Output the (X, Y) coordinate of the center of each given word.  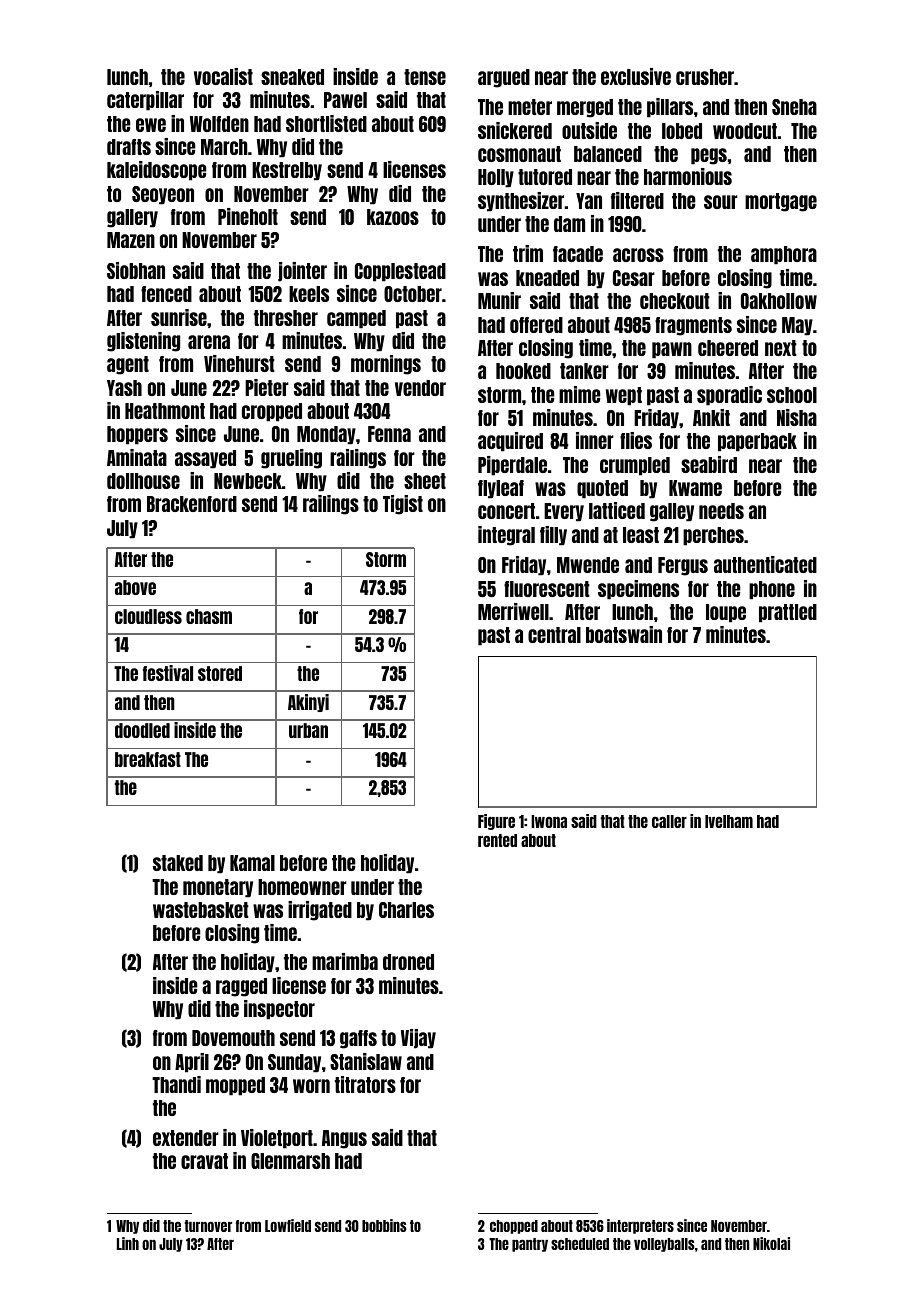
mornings (386, 365)
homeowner (302, 887)
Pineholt (248, 216)
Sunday (294, 1063)
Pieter (267, 387)
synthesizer (521, 202)
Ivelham (729, 821)
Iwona (549, 821)
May (797, 326)
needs (721, 511)
